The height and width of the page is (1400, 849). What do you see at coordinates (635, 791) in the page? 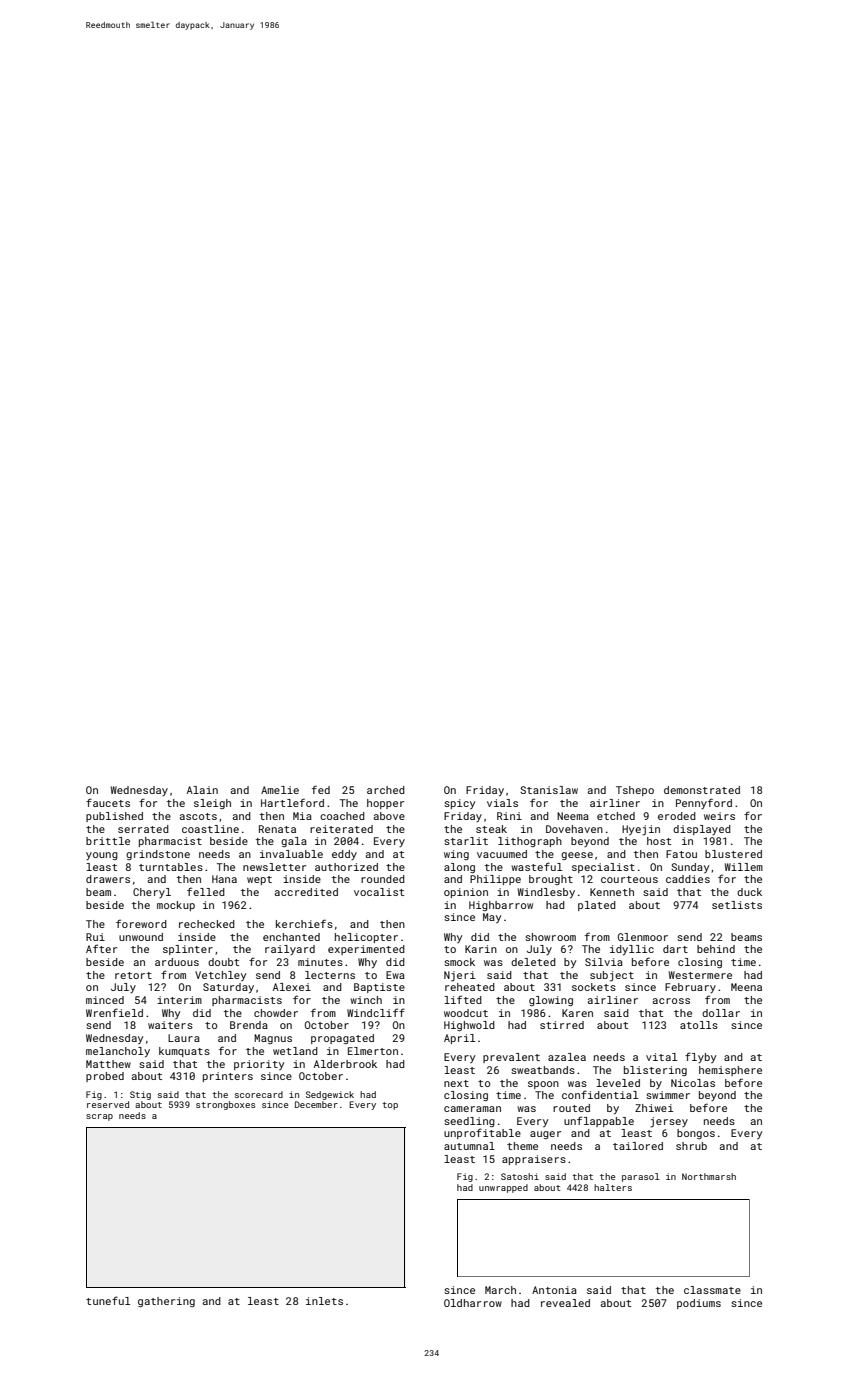
I see `Tshepo` at bounding box center [635, 791].
